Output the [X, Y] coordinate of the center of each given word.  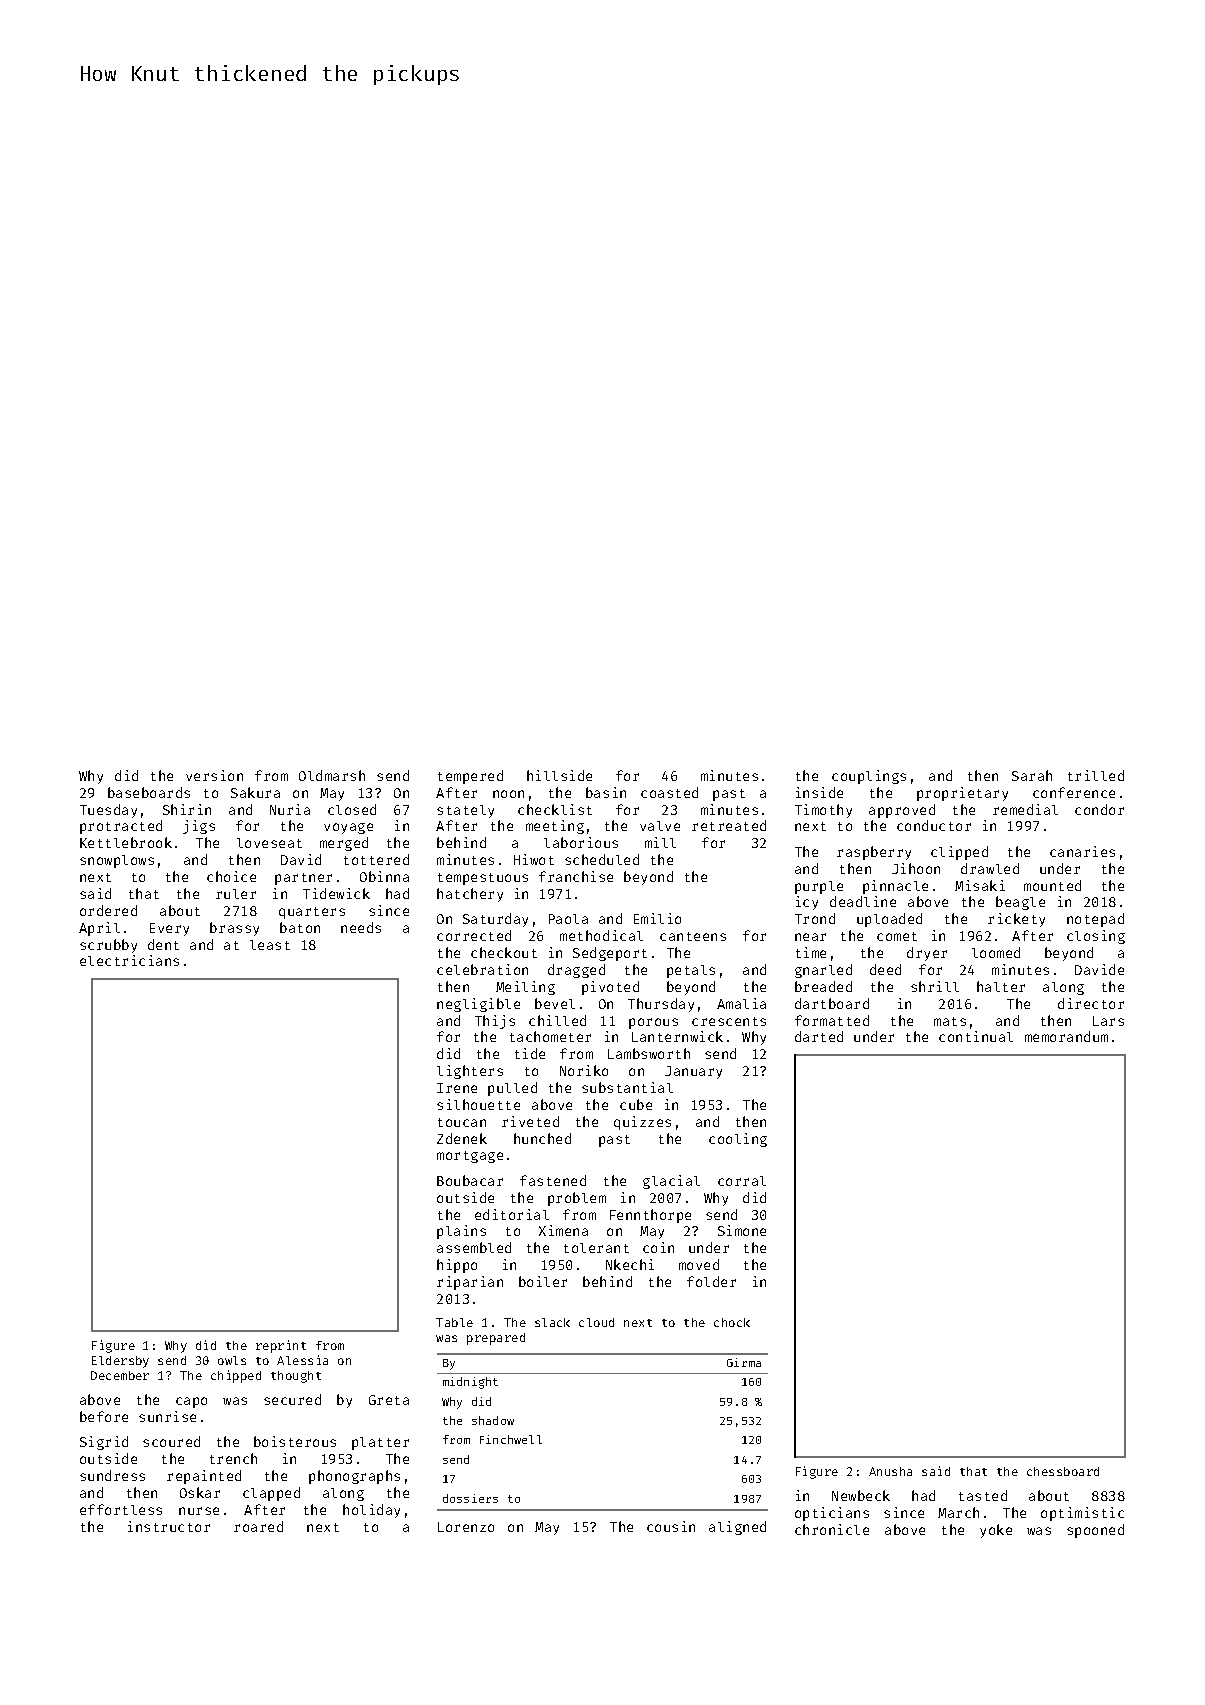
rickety [1016, 920]
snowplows [117, 861]
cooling [738, 1140]
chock [732, 1322]
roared [258, 1526]
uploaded [889, 920]
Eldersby [120, 1362]
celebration [482, 969]
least [270, 945]
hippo [457, 1266]
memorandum [1066, 1036]
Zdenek [462, 1138]
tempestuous [483, 879]
